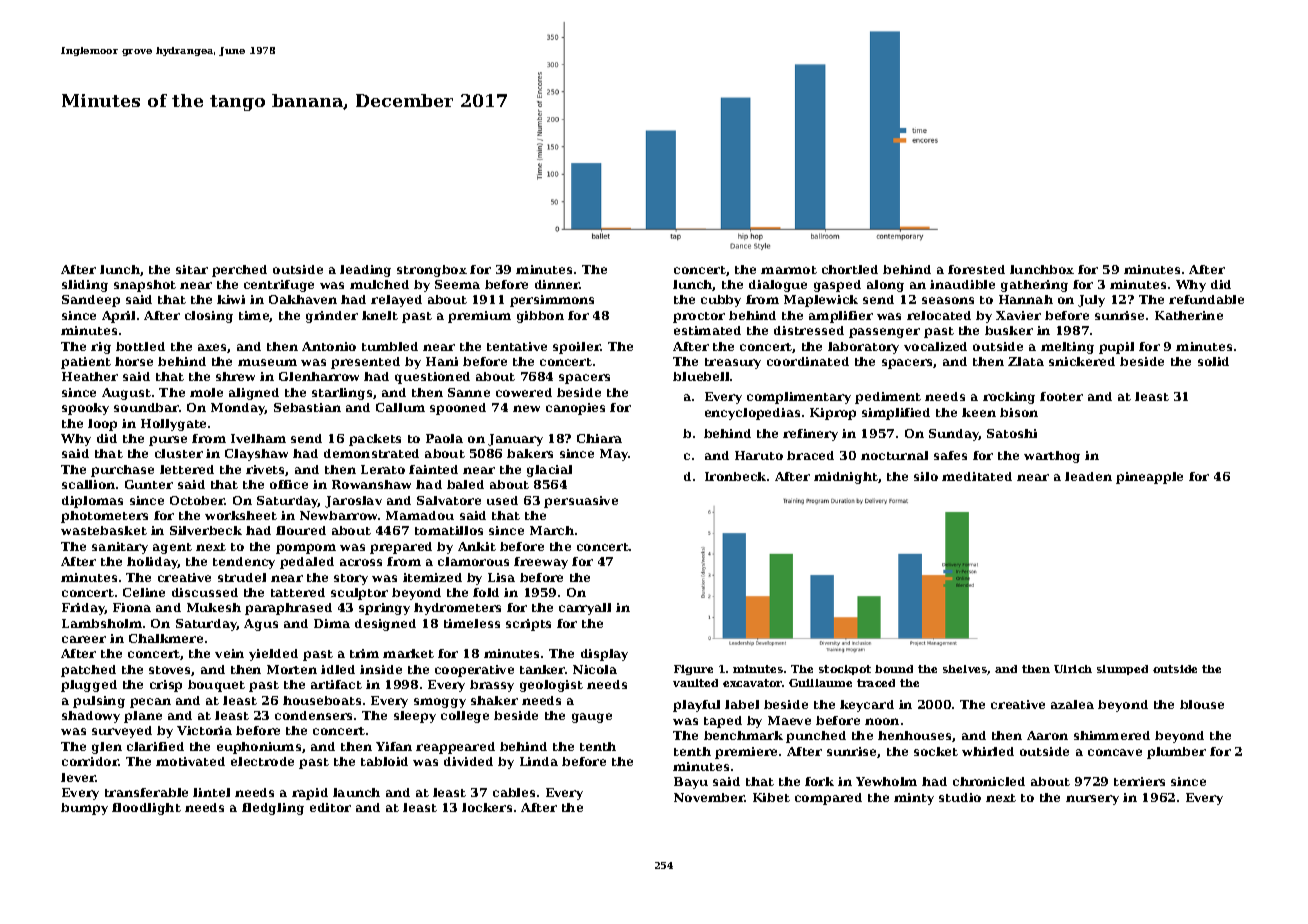 Image resolution: width=1308 pixels, height=924 pixels. Describe the element at coordinates (1012, 433) in the screenshot. I see `Satoshi` at that location.
